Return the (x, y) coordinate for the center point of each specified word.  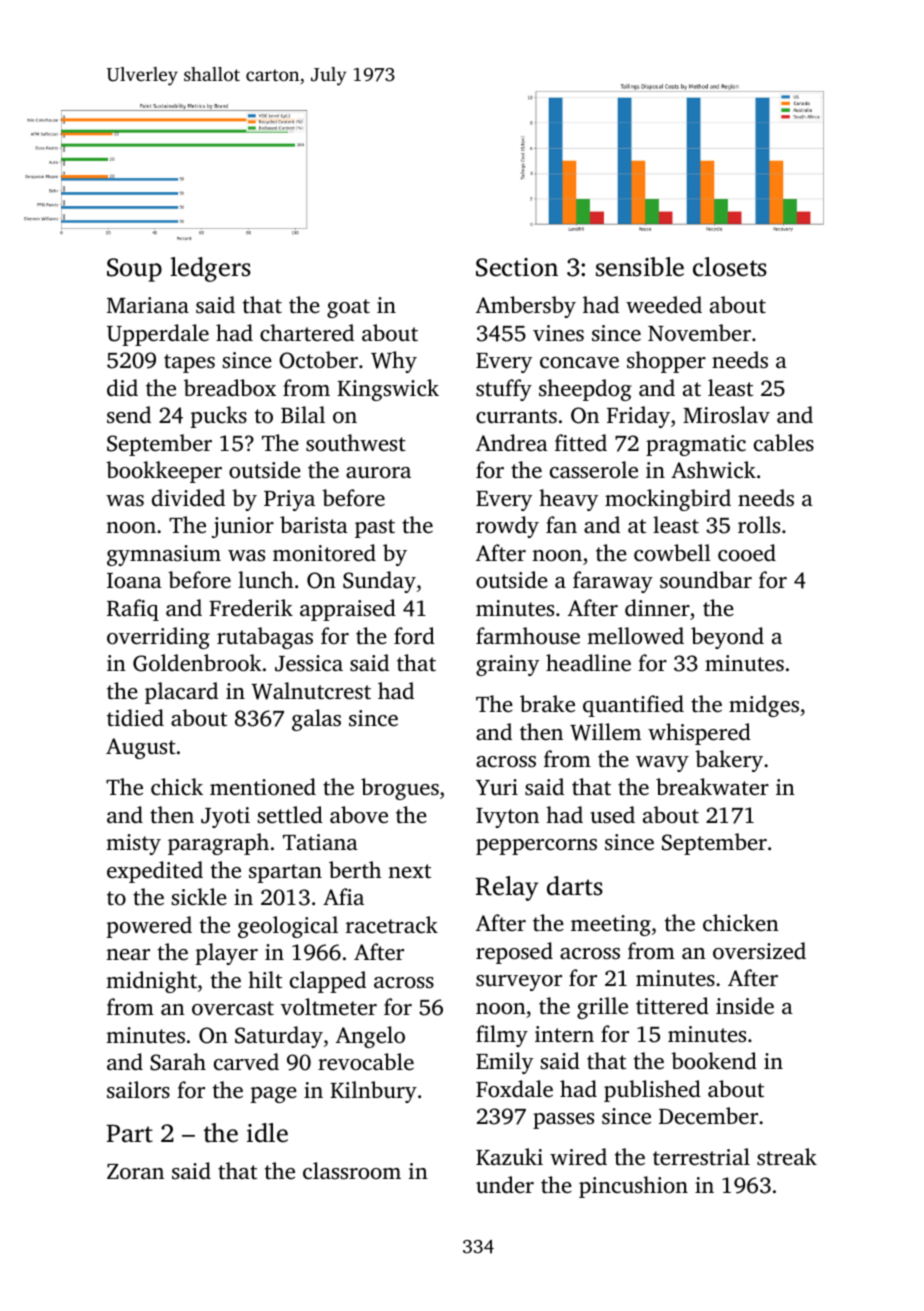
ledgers (210, 269)
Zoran (135, 1172)
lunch (265, 580)
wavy (662, 764)
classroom (352, 1171)
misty (133, 844)
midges (764, 706)
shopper (666, 362)
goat (348, 308)
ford (414, 636)
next (409, 871)
